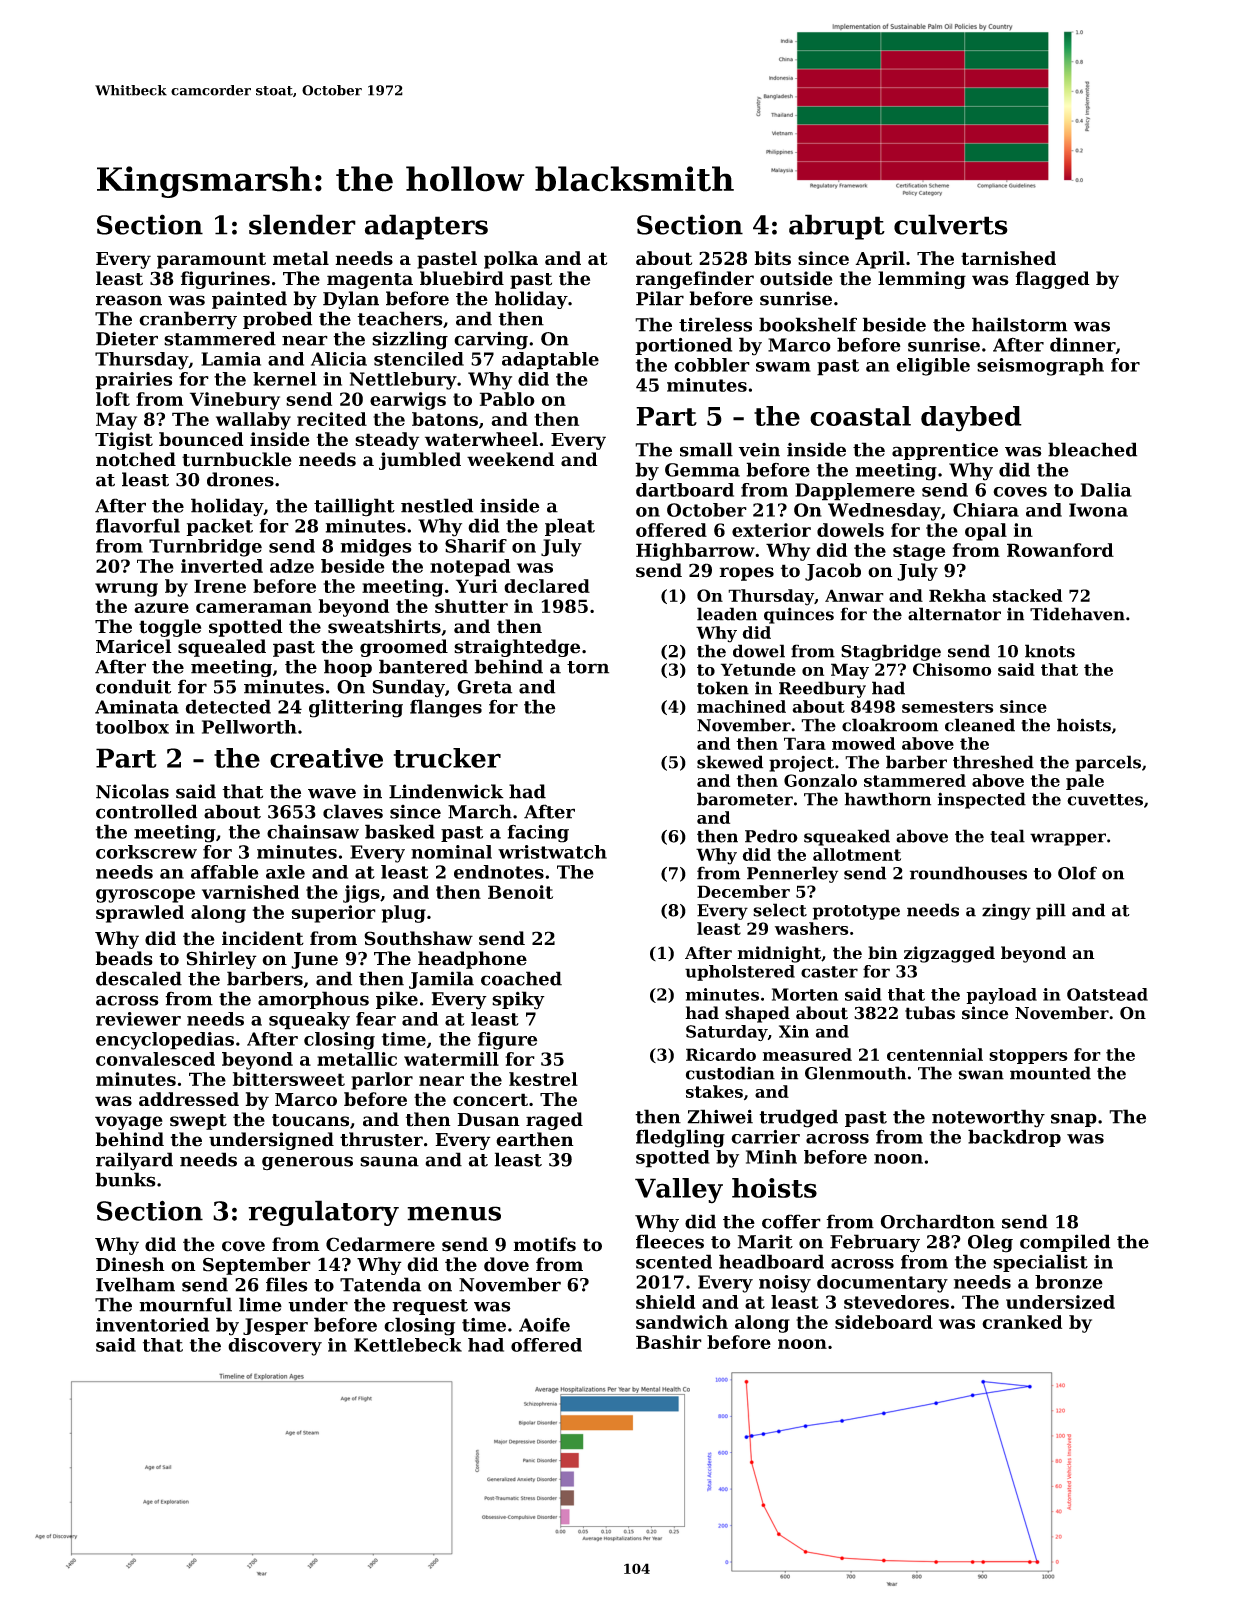  What do you see at coordinates (138, 1019) in the page?
I see `reviewer` at bounding box center [138, 1019].
